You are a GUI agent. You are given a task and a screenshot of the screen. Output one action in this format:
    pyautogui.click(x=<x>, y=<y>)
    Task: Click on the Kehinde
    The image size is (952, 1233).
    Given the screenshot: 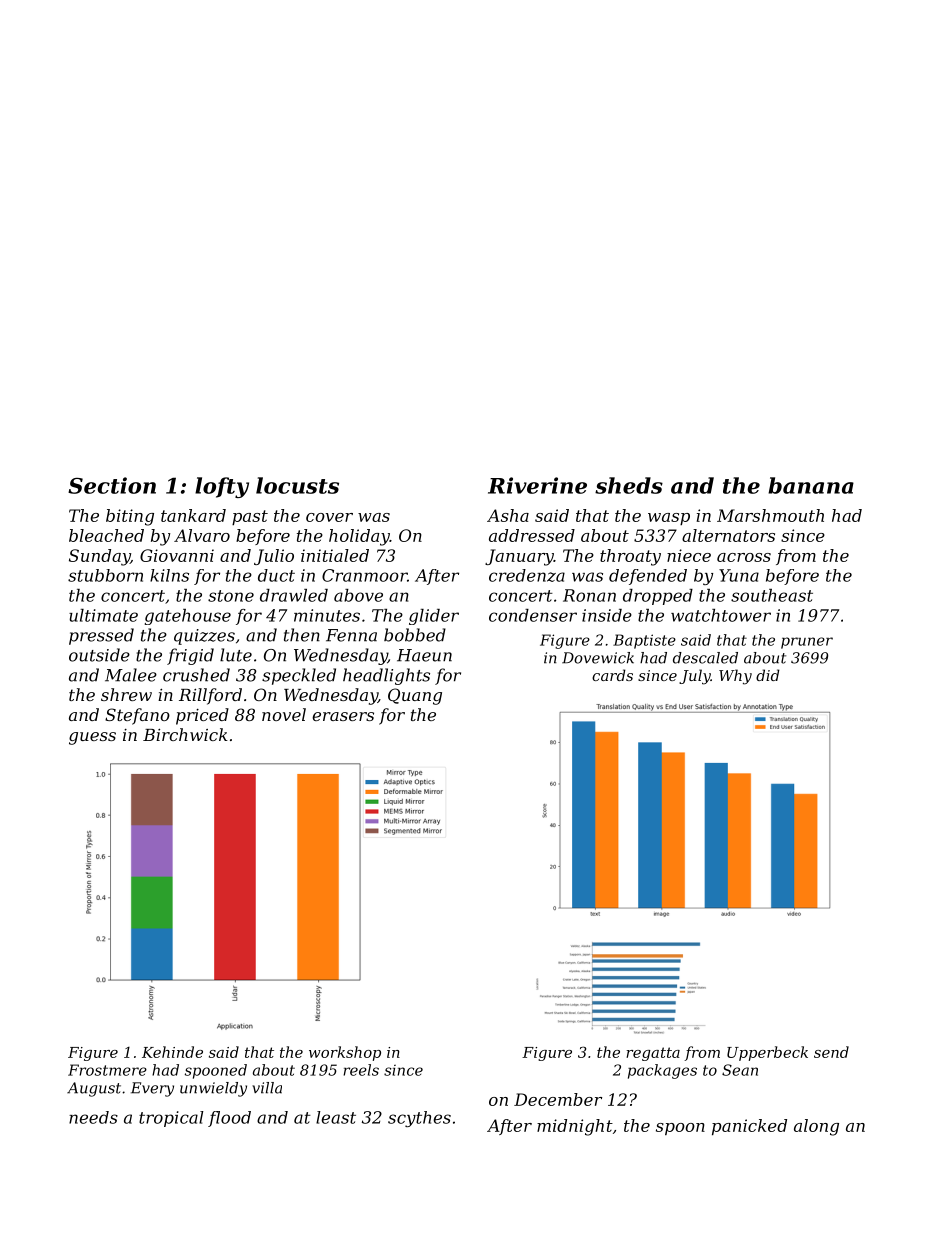 What is the action you would take?
    pyautogui.click(x=172, y=1052)
